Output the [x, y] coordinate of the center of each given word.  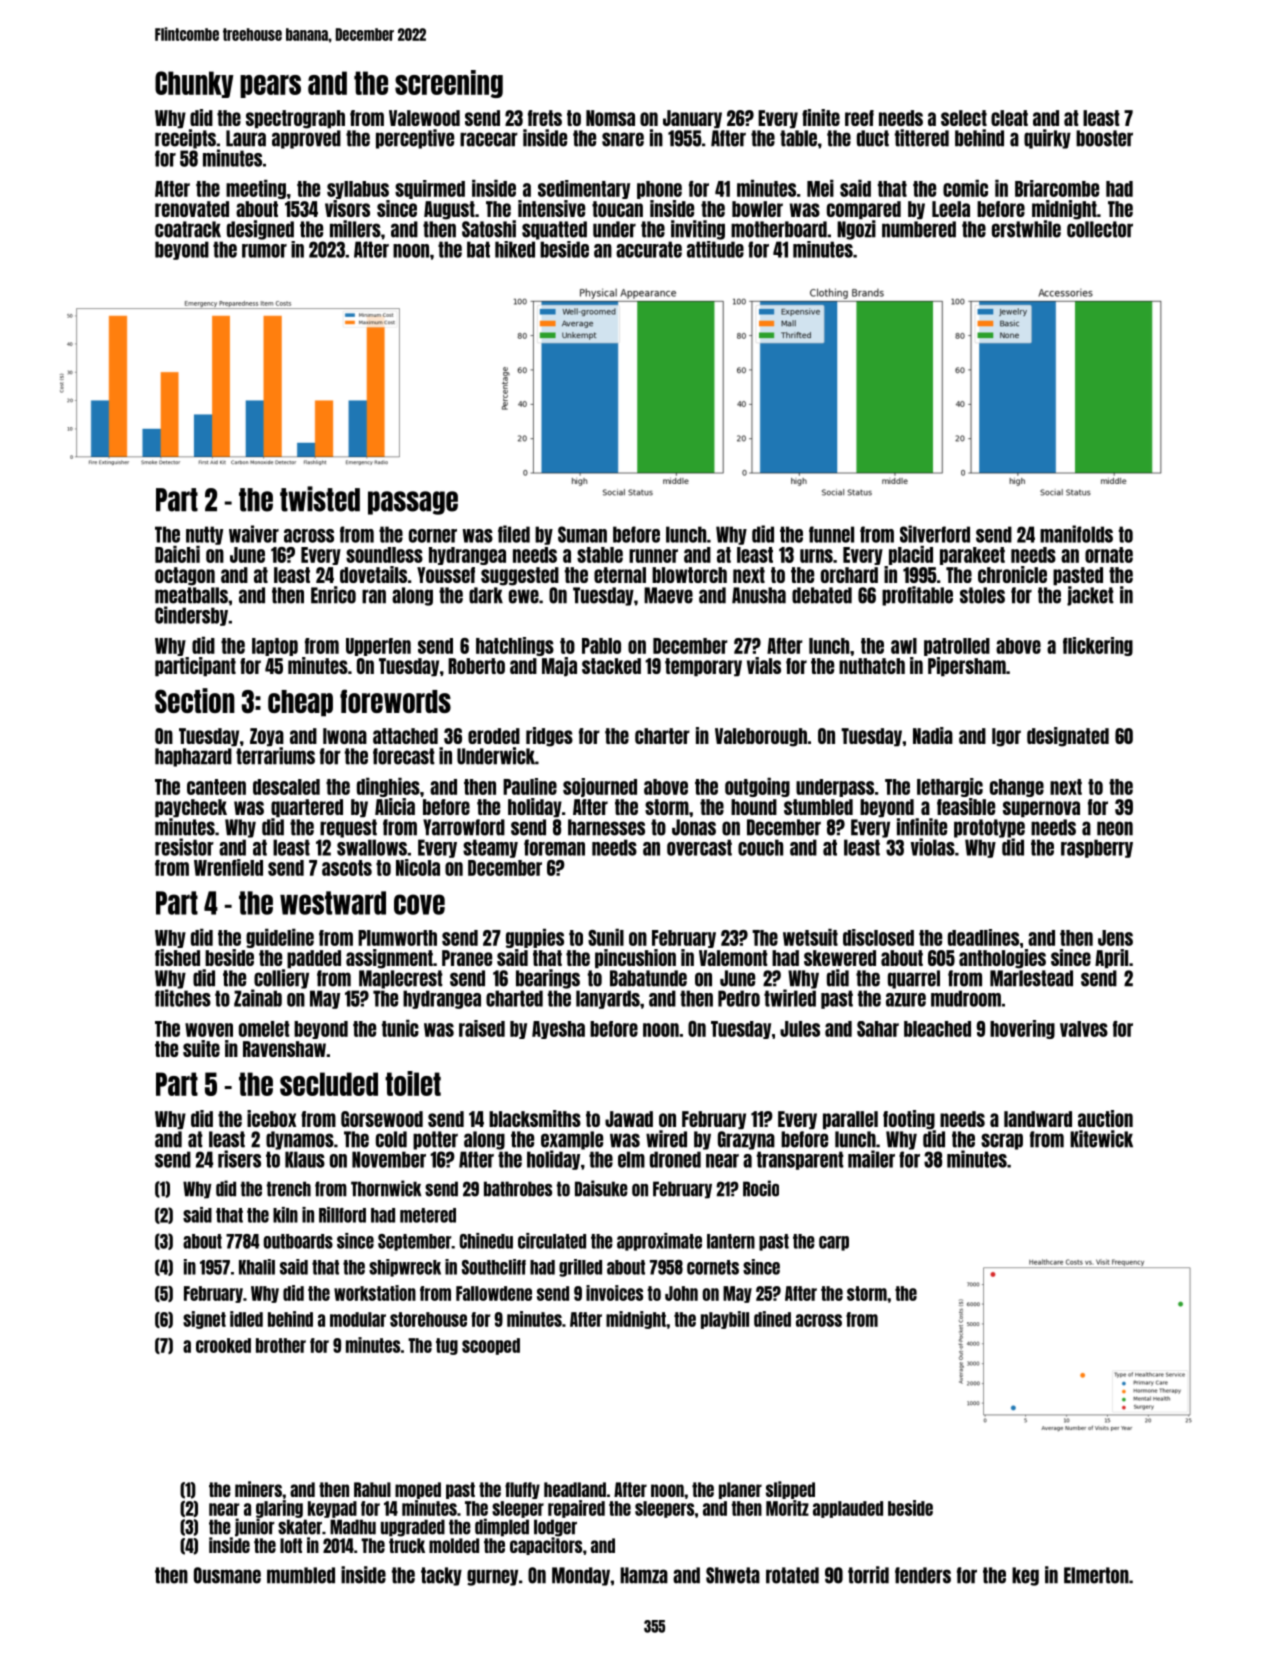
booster [1104, 138]
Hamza [644, 1575]
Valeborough [761, 737]
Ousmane [227, 1575]
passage [413, 503]
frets [545, 118]
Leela [951, 209]
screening [449, 84]
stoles [982, 595]
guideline [280, 938]
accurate [649, 249]
